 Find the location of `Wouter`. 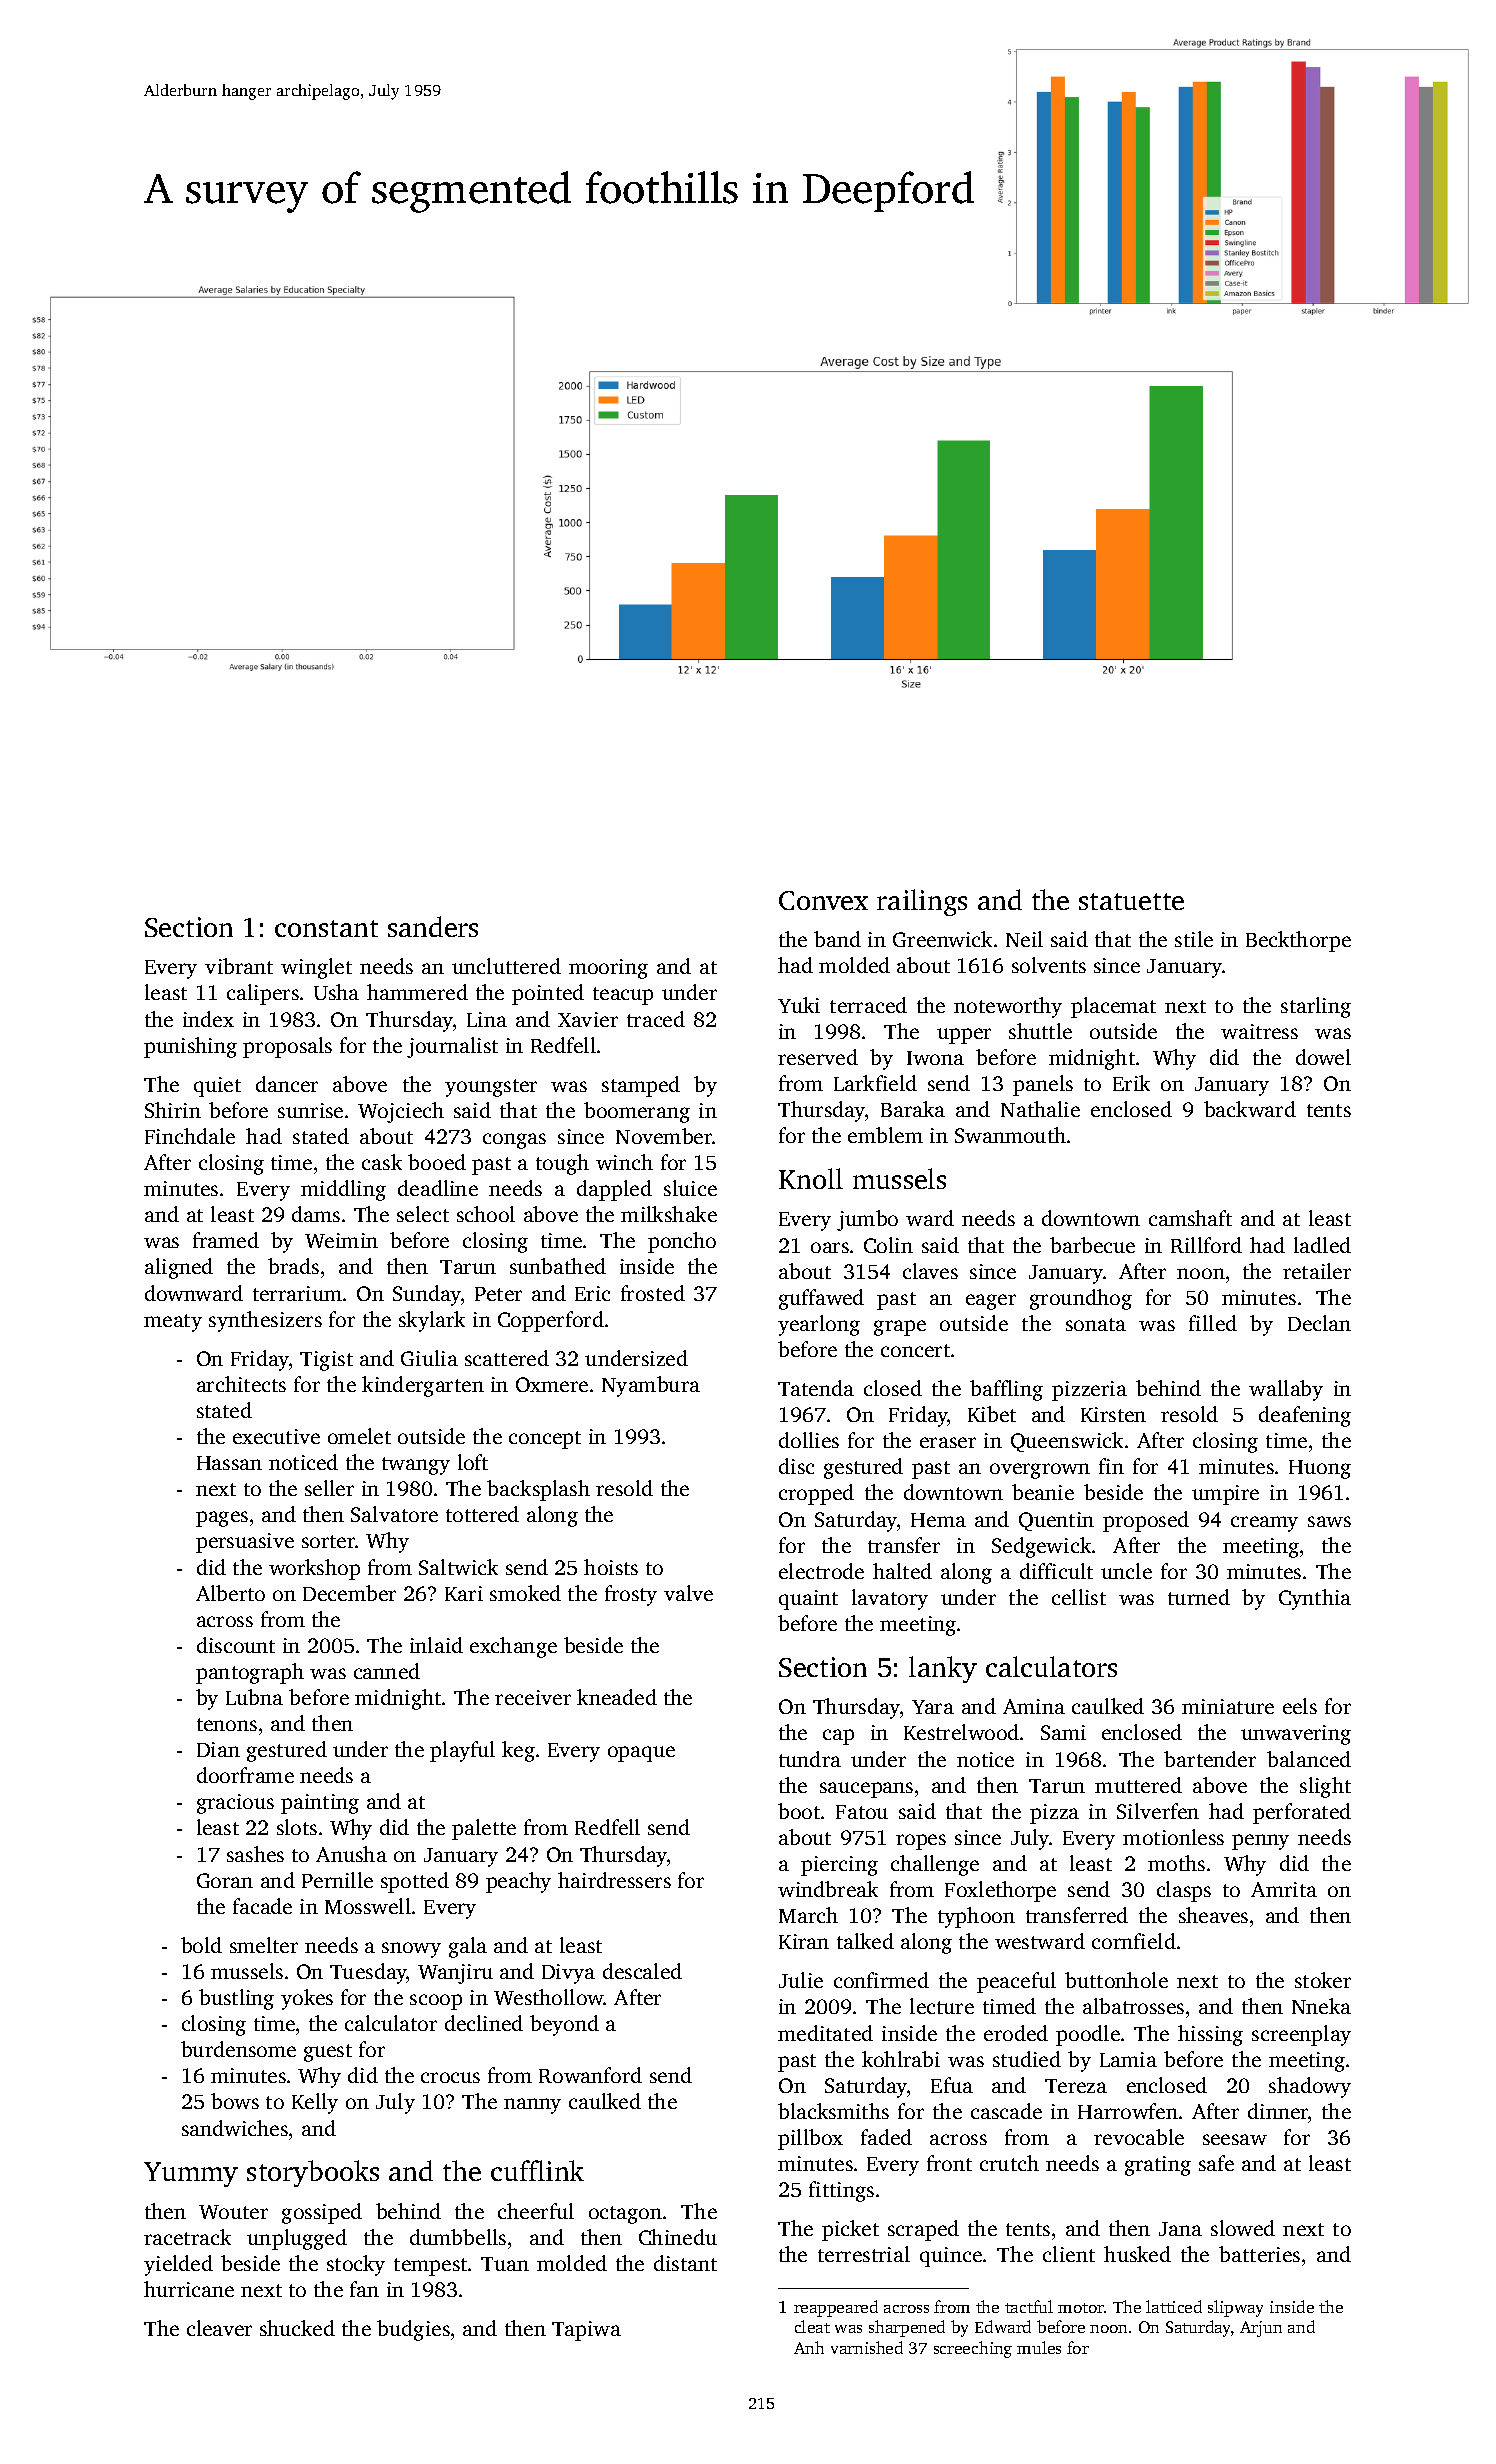

Wouter is located at coordinates (233, 2212).
